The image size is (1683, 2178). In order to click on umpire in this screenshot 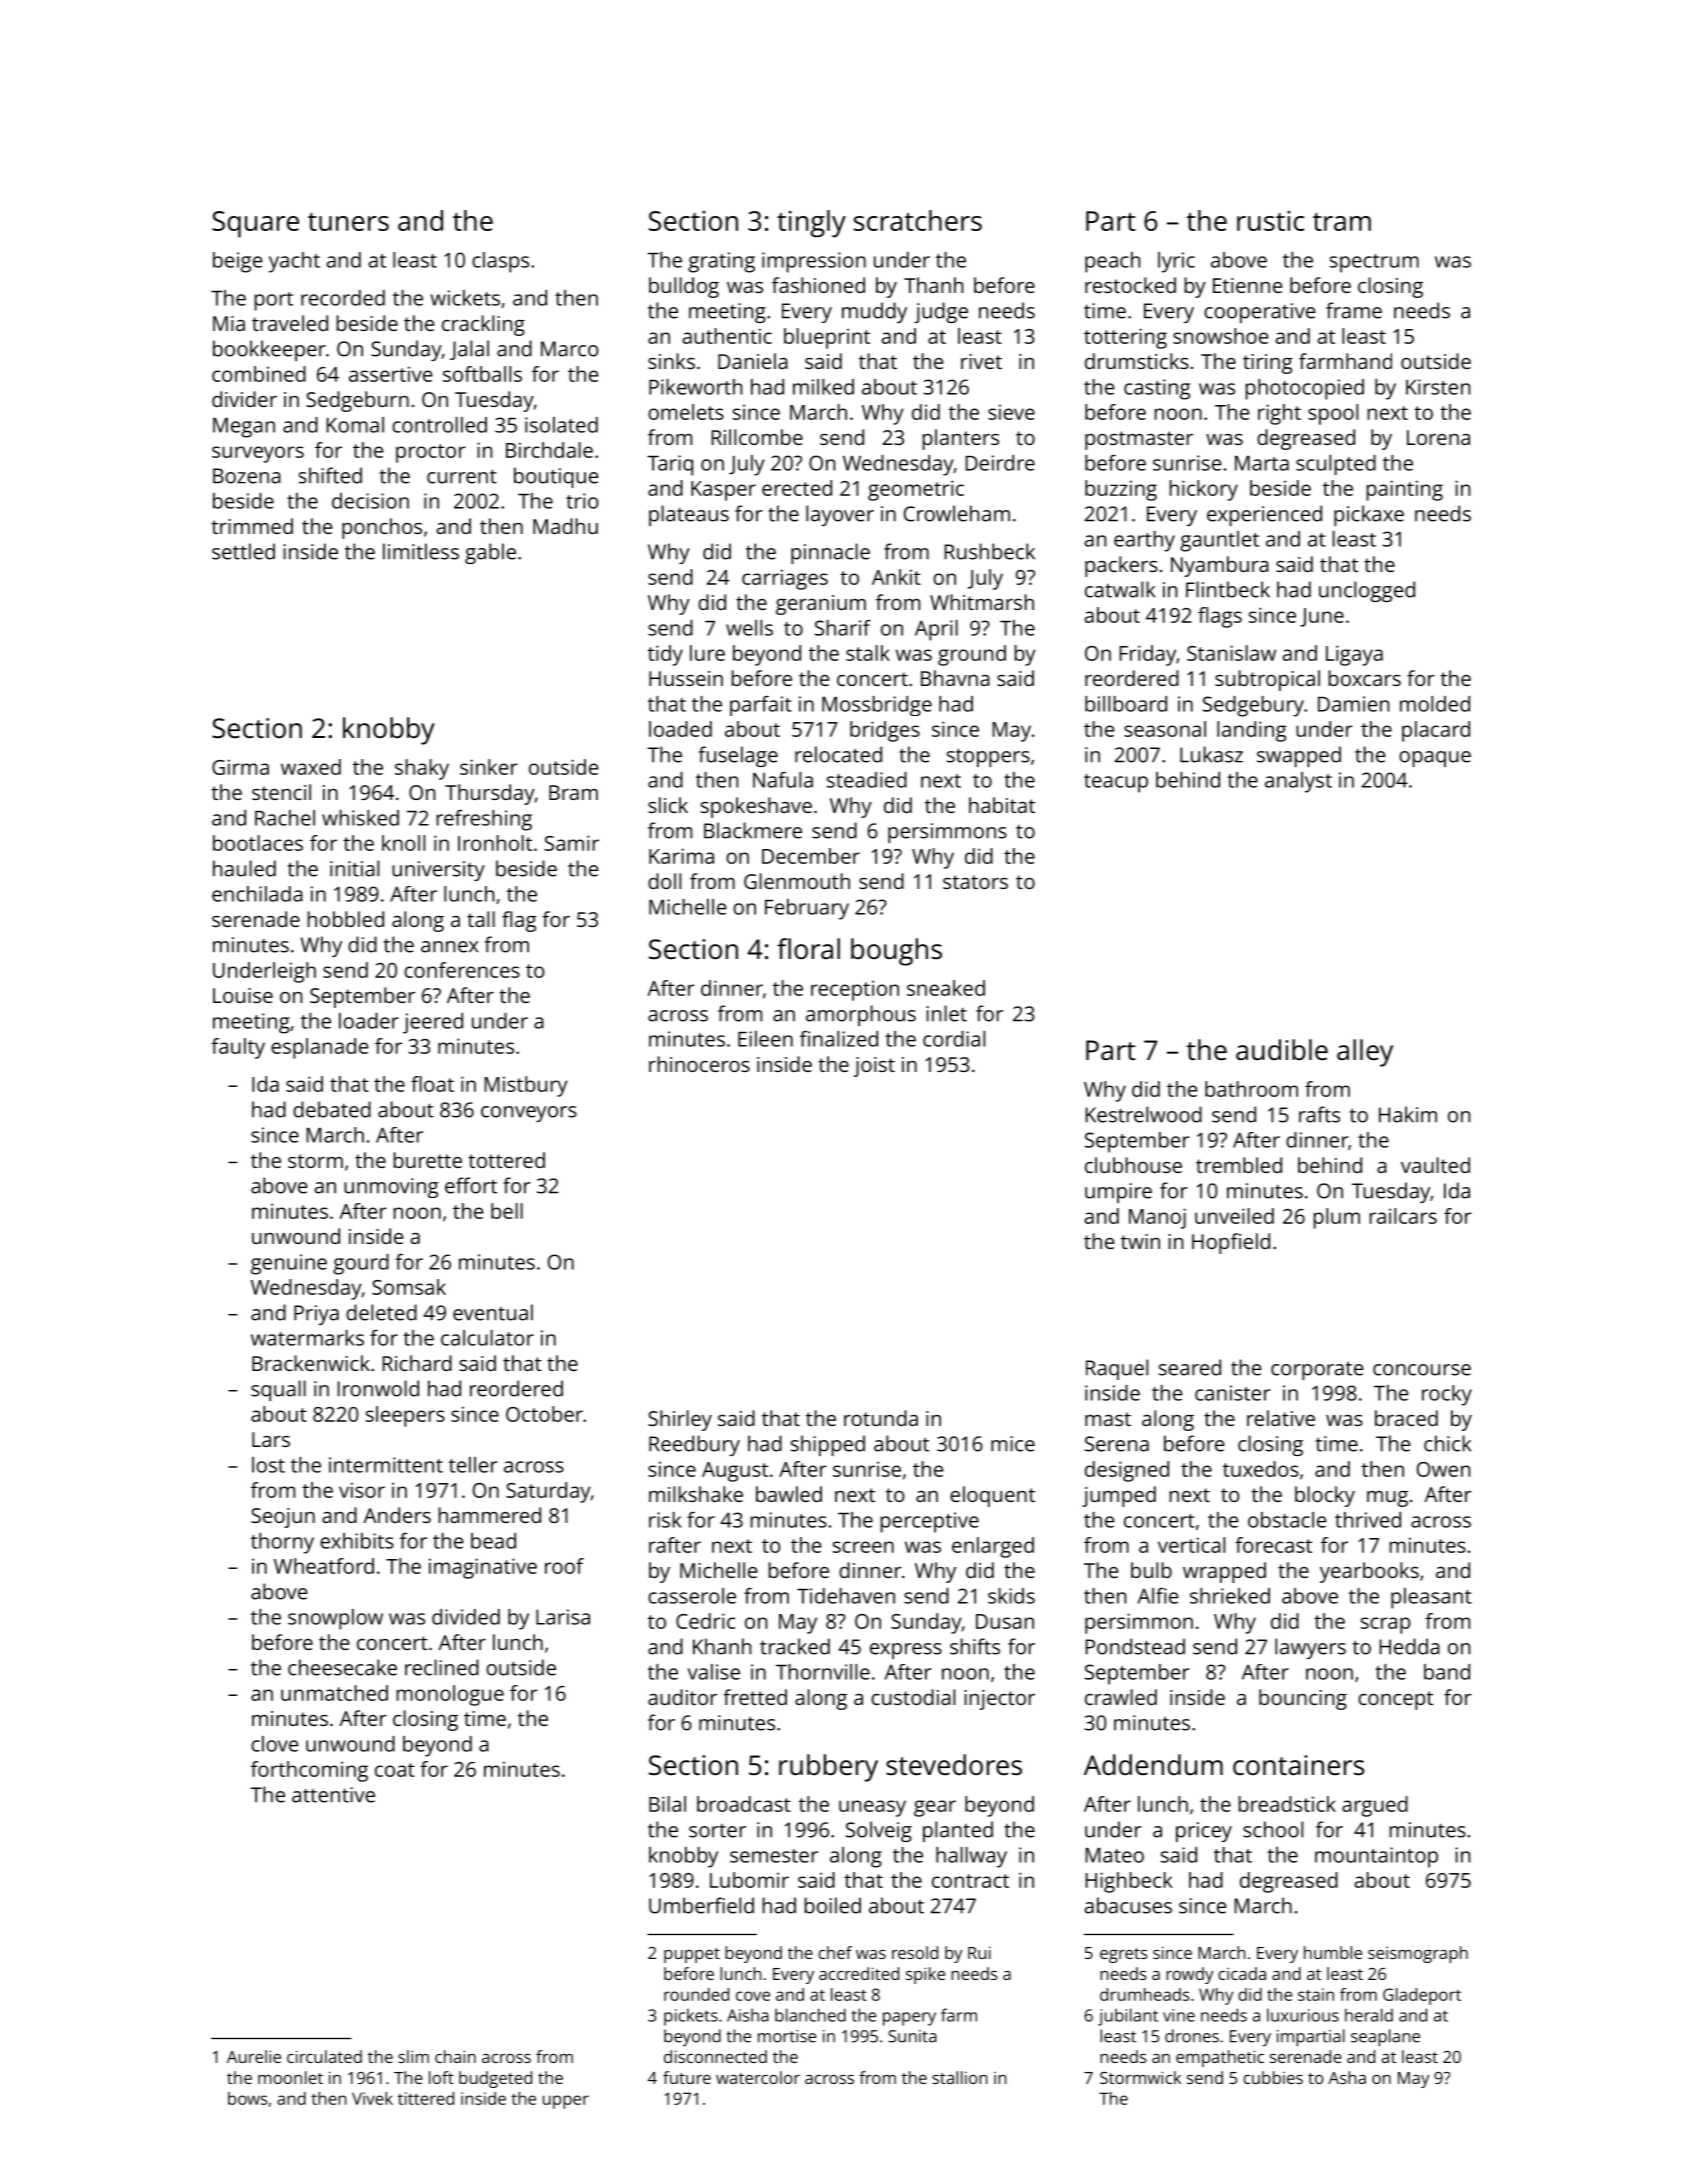, I will do `click(1118, 1193)`.
